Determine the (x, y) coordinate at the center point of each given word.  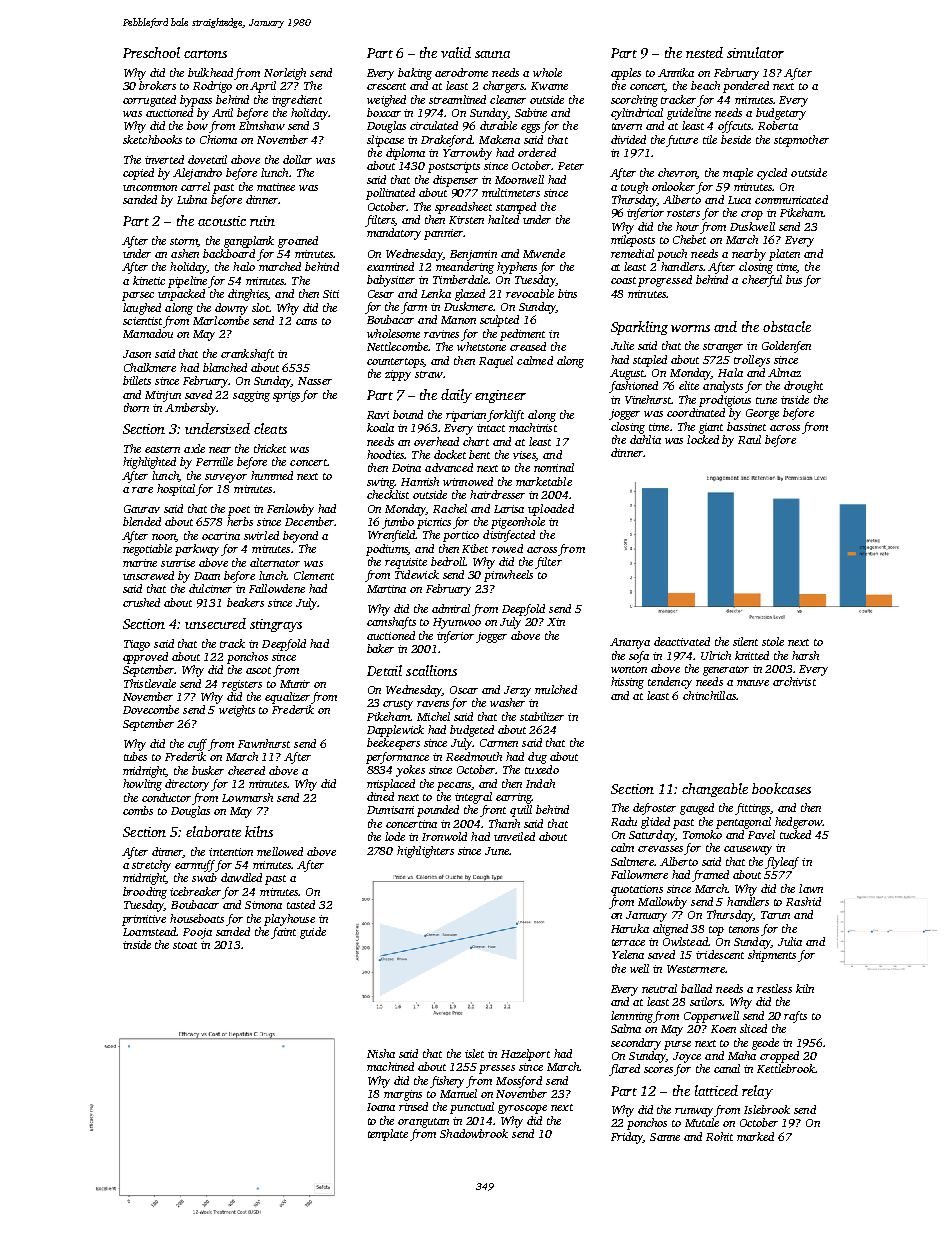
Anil (222, 112)
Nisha (381, 1053)
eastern (162, 449)
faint (283, 933)
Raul (749, 439)
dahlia (645, 439)
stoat (185, 945)
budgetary (781, 114)
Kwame (549, 86)
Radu (624, 821)
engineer (500, 396)
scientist (142, 321)
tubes (135, 756)
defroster (654, 809)
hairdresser (497, 494)
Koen (723, 1029)
